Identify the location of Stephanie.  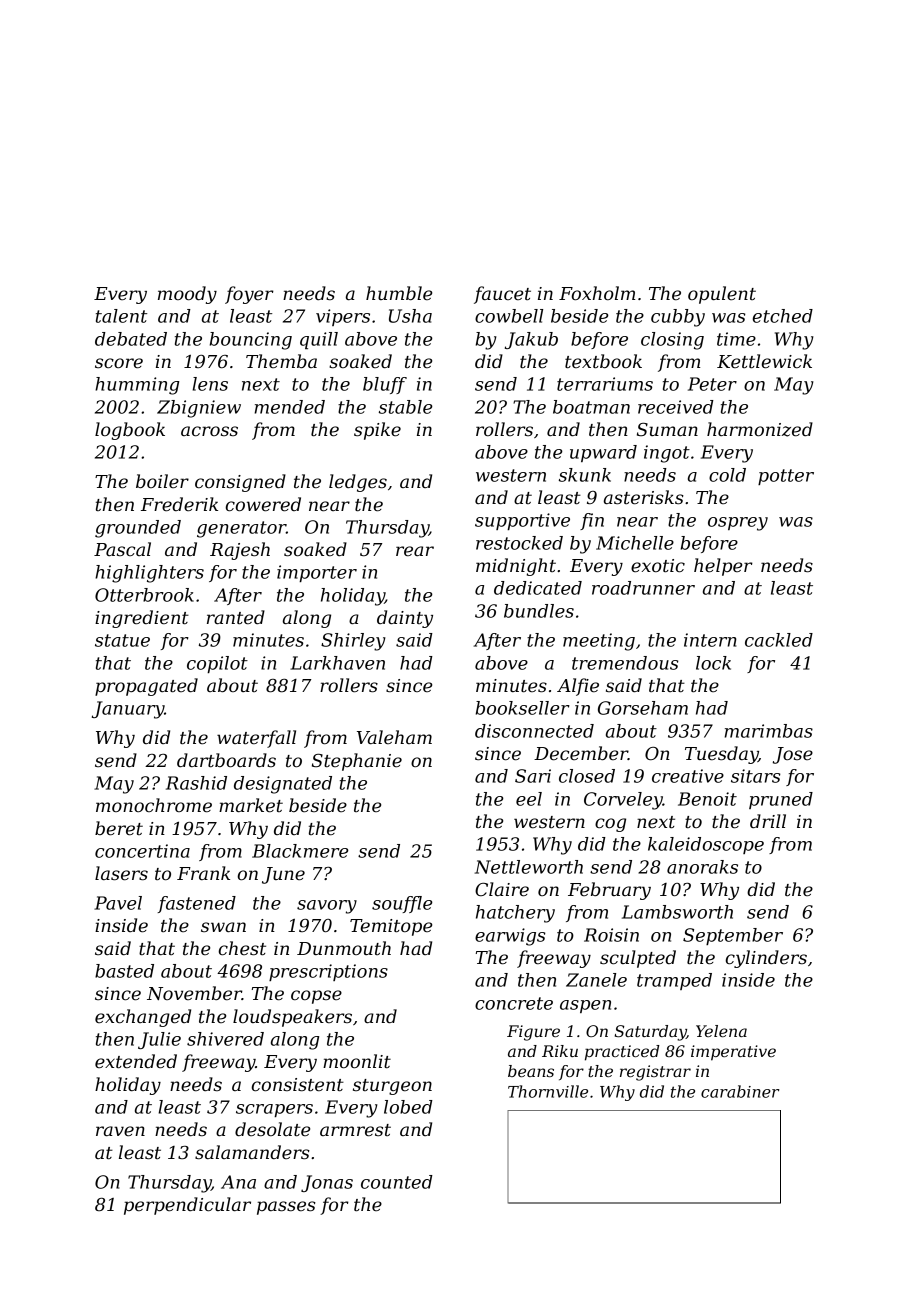
(357, 762).
